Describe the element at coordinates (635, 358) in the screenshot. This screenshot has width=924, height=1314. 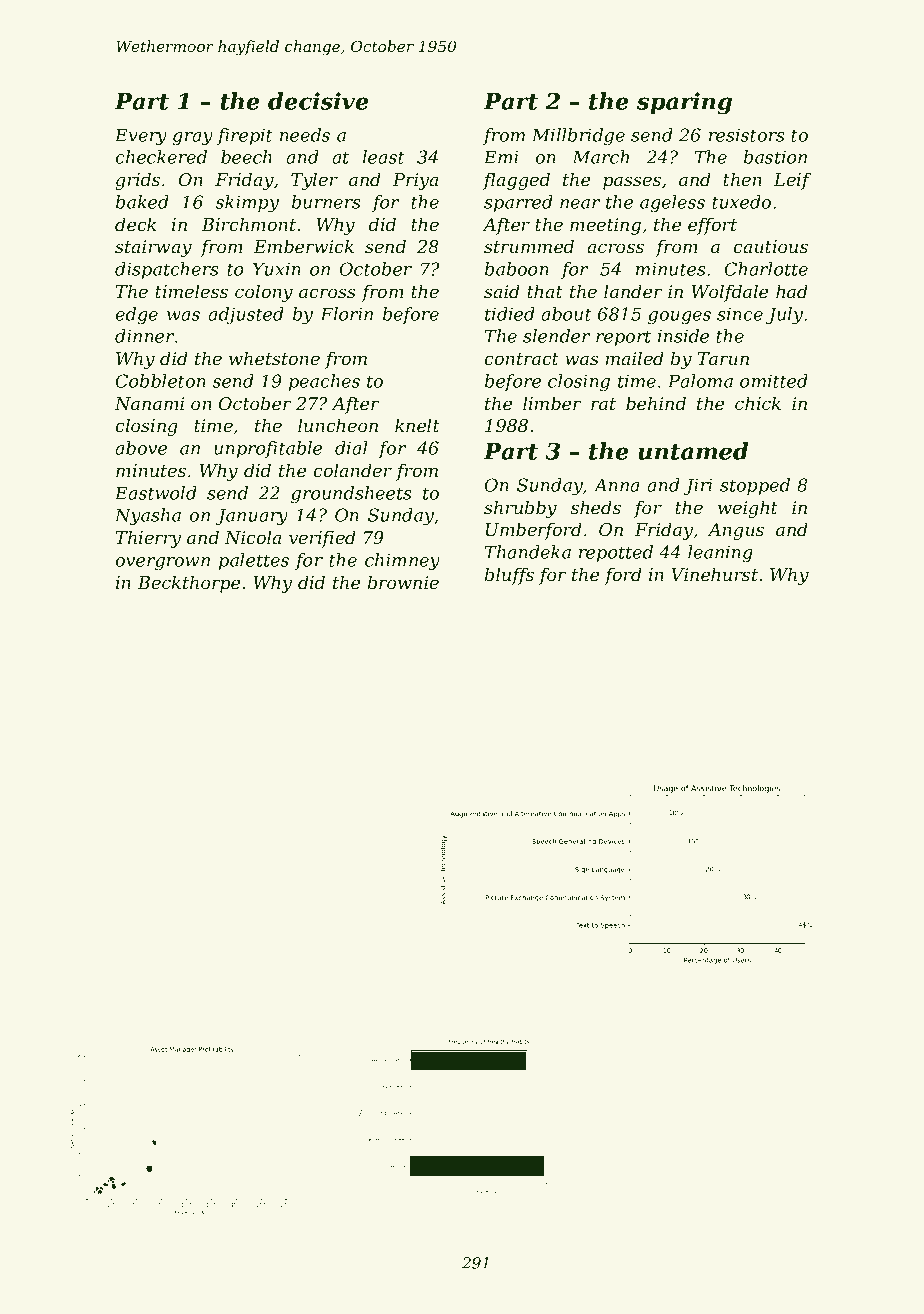
I see `mailed` at that location.
